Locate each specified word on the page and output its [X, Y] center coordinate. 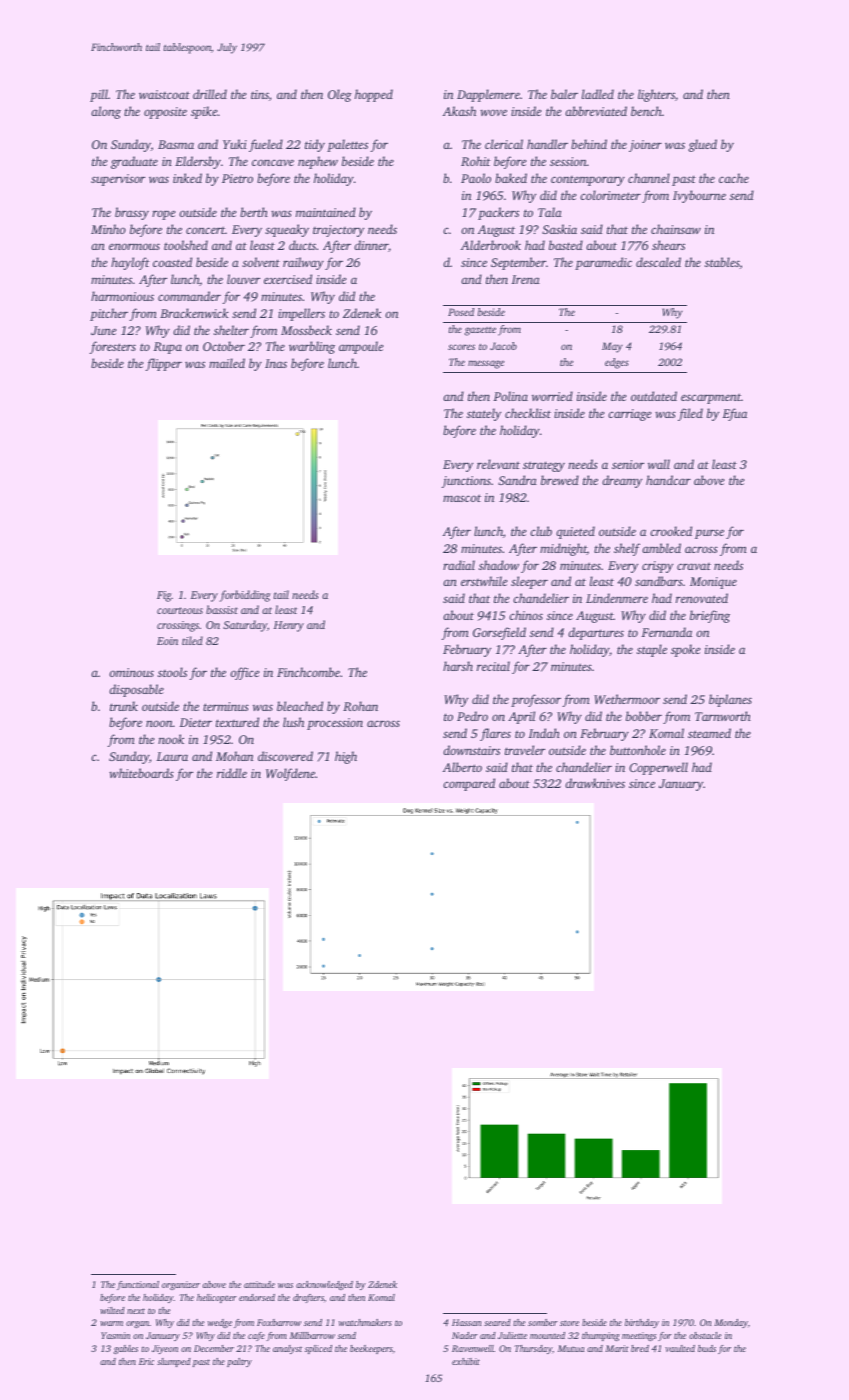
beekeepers [371, 1349]
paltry [239, 1362]
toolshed [186, 245]
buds [707, 1348]
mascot [462, 498]
